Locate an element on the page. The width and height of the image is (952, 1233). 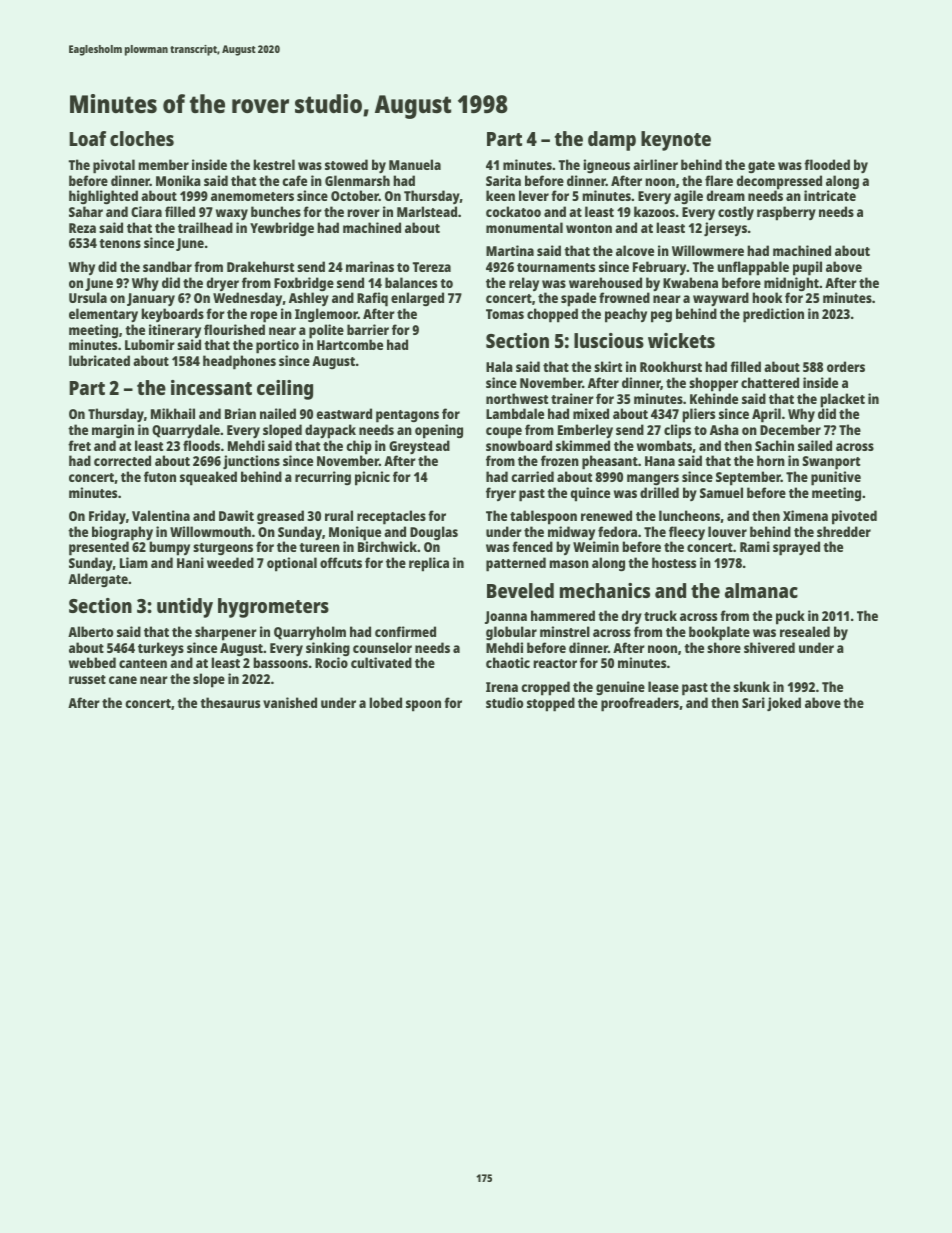
placket is located at coordinates (842, 400).
